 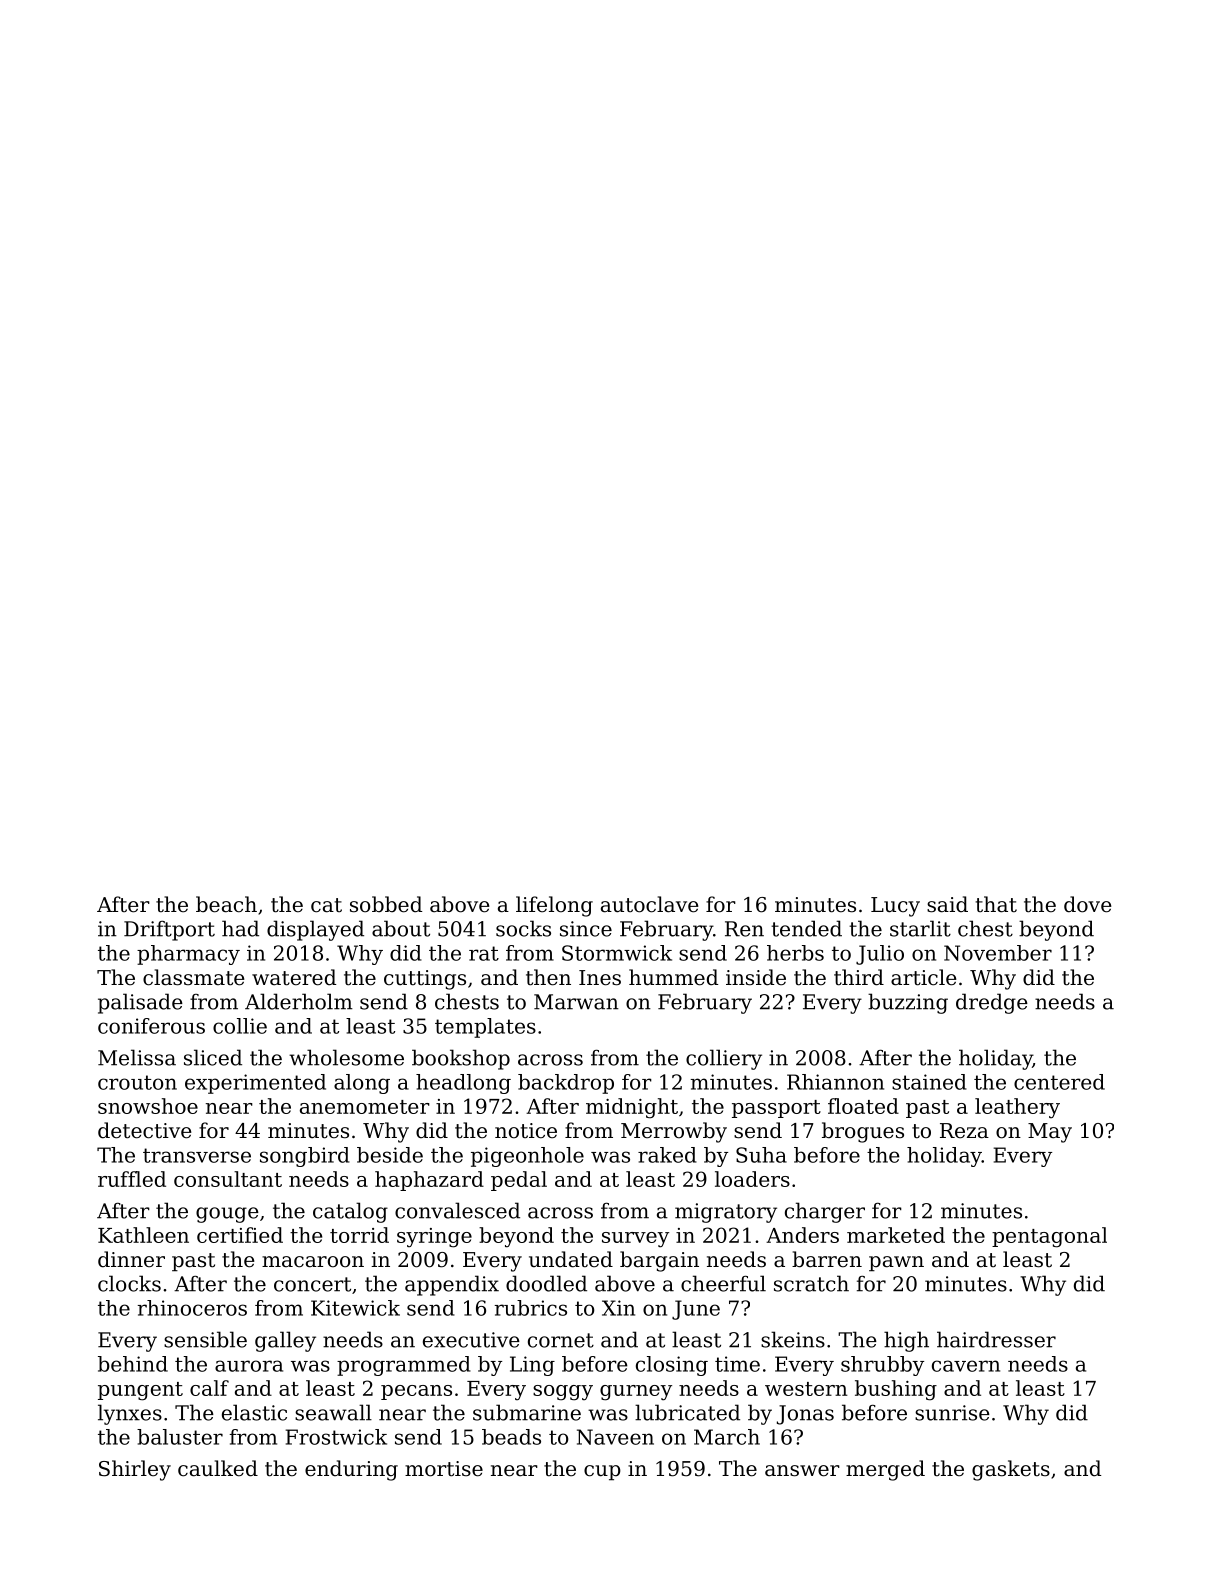 I want to click on that, so click(x=996, y=904).
